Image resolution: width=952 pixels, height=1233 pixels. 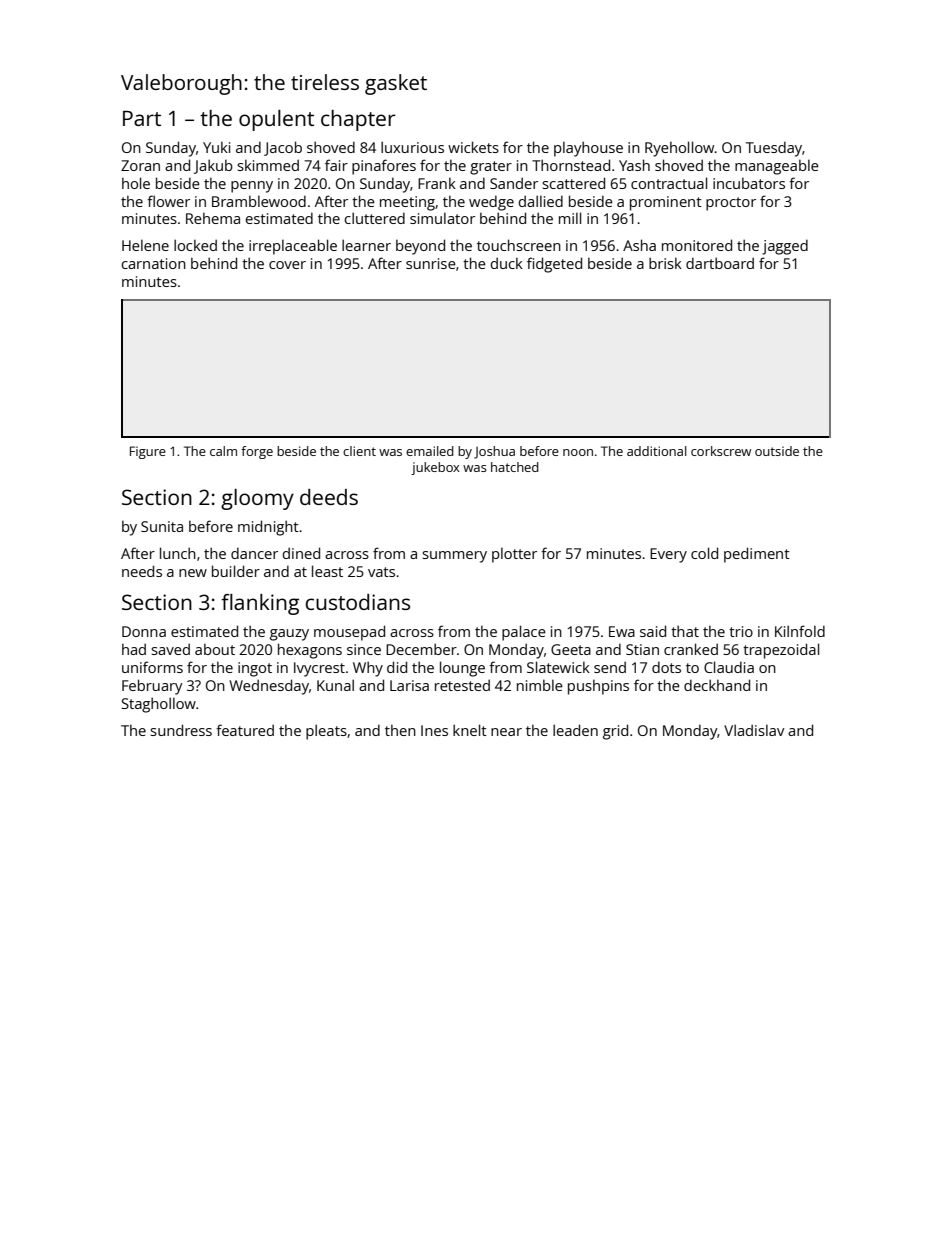 I want to click on fidgeted, so click(x=554, y=265).
